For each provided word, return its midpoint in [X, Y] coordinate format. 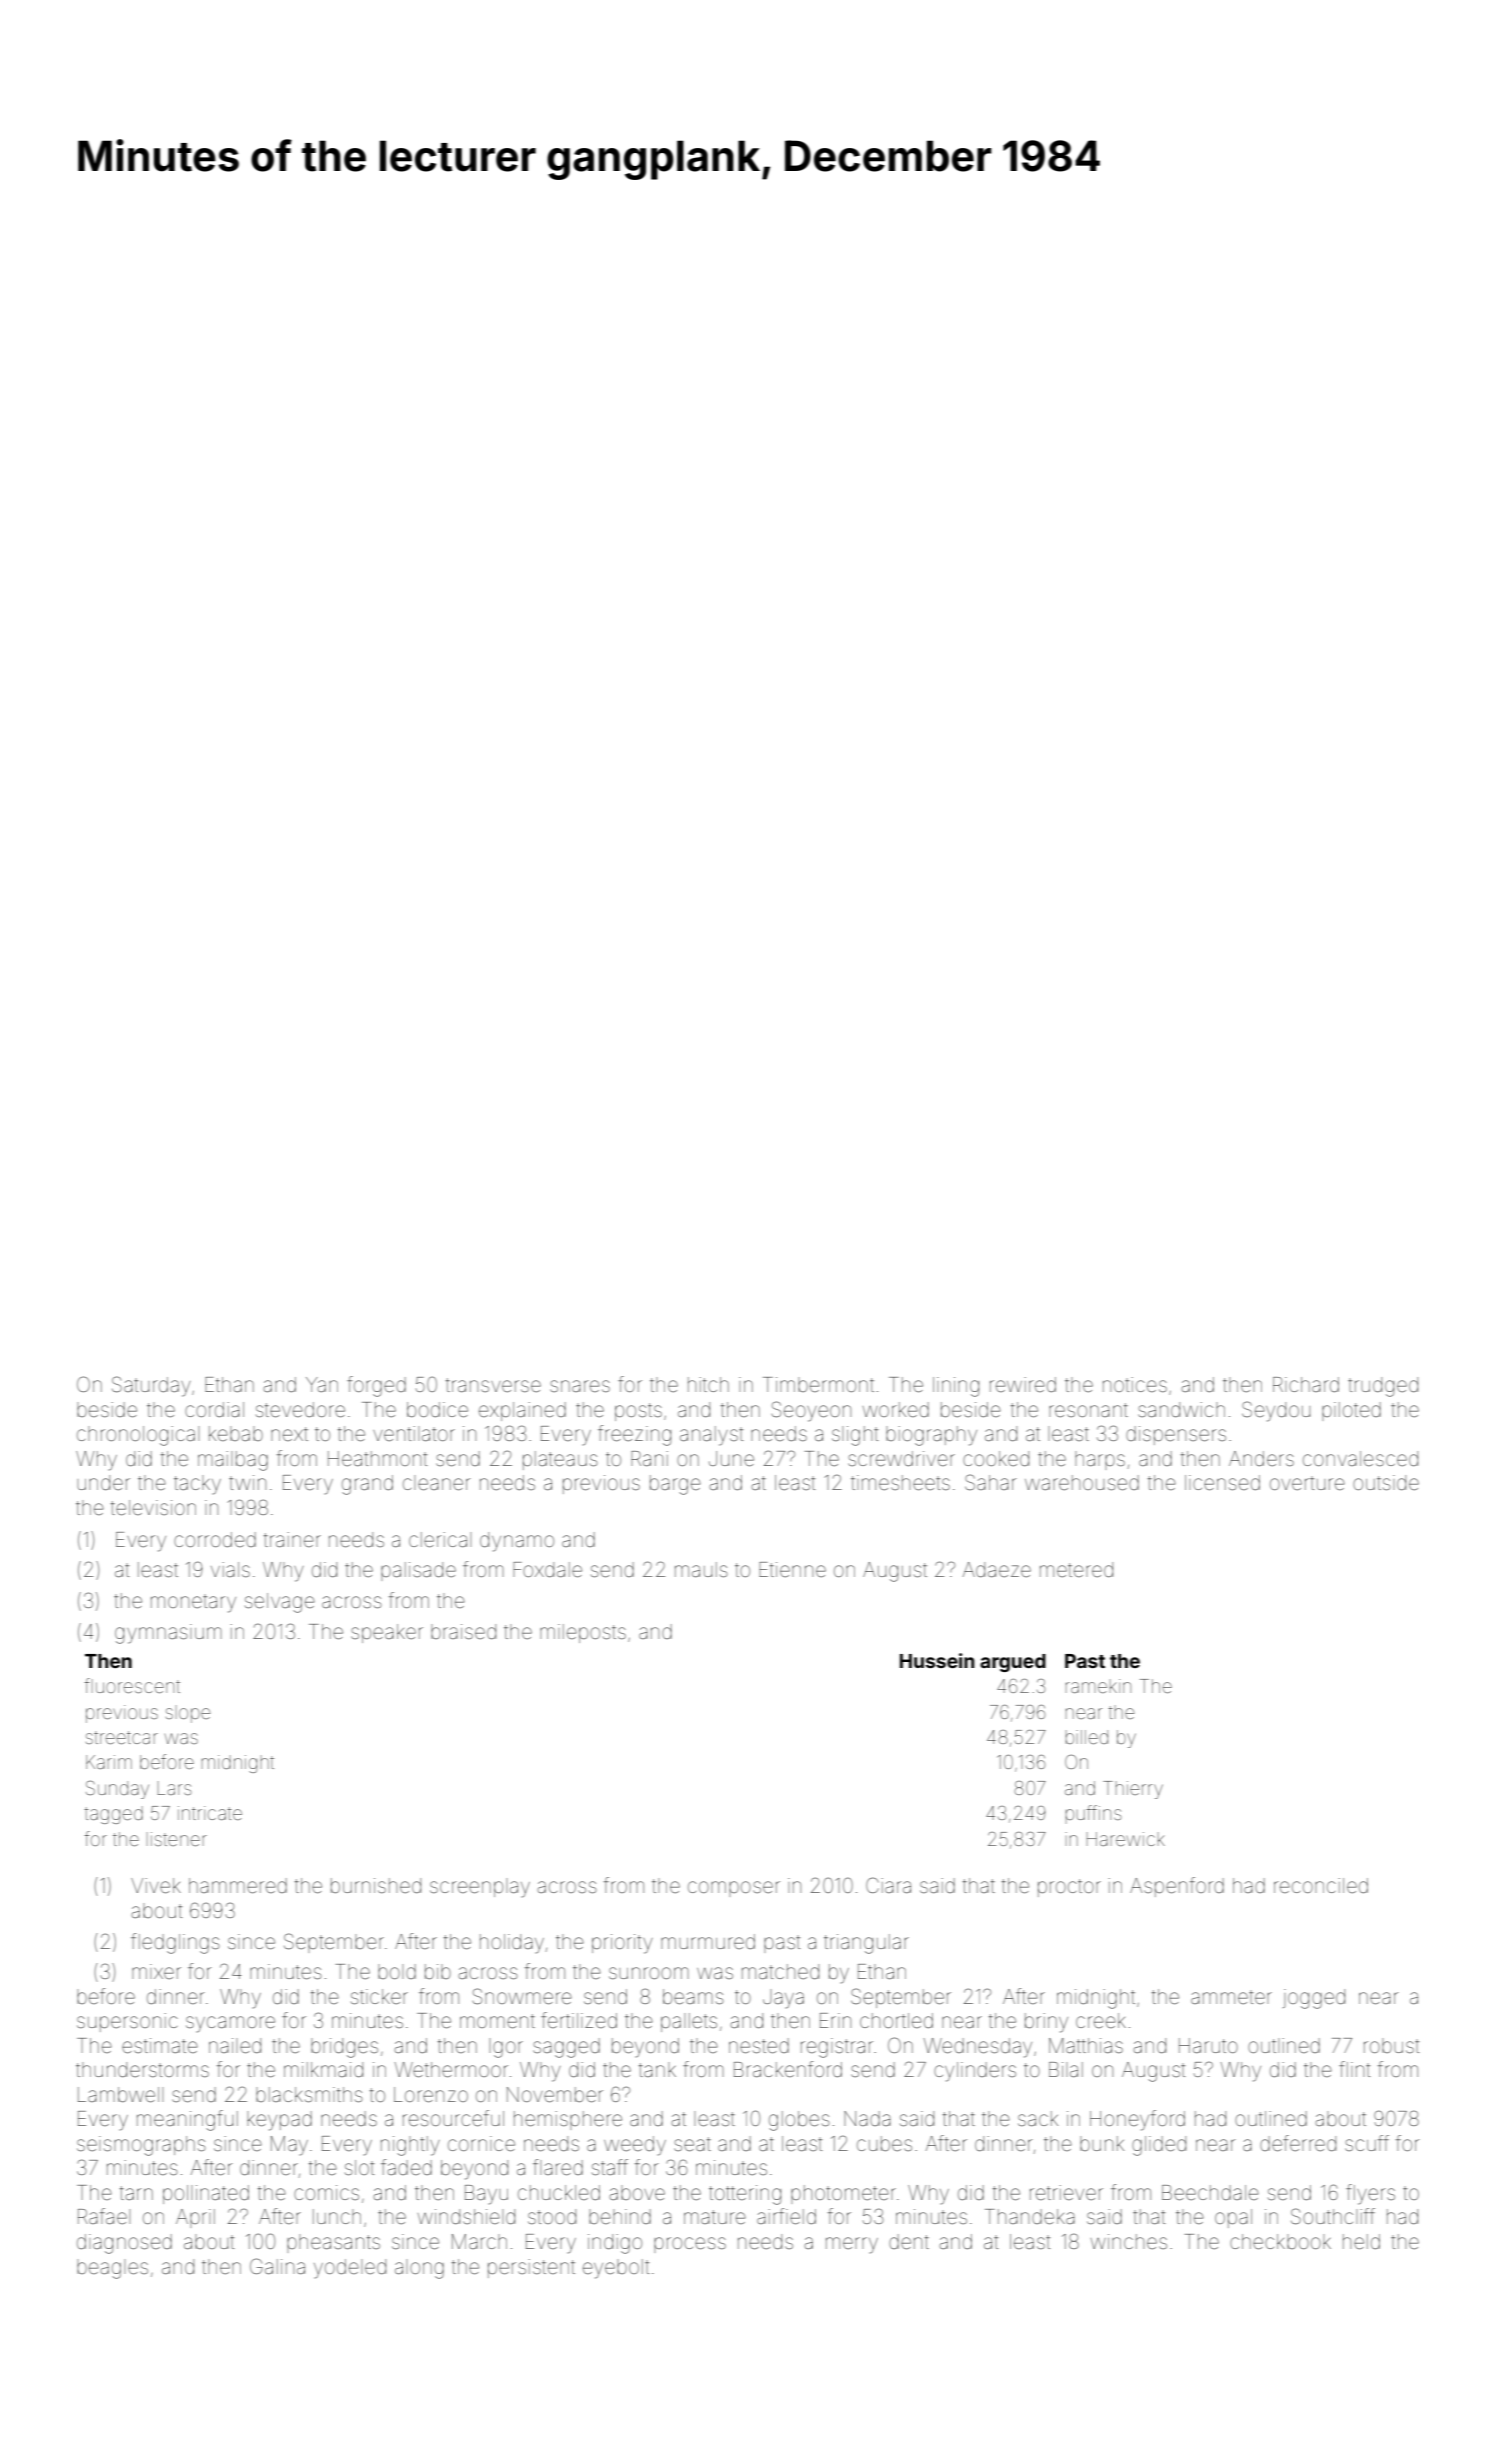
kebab [236, 1433]
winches [1129, 2241]
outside [1386, 1482]
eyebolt [616, 2269]
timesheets [900, 1483]
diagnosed [124, 2244]
